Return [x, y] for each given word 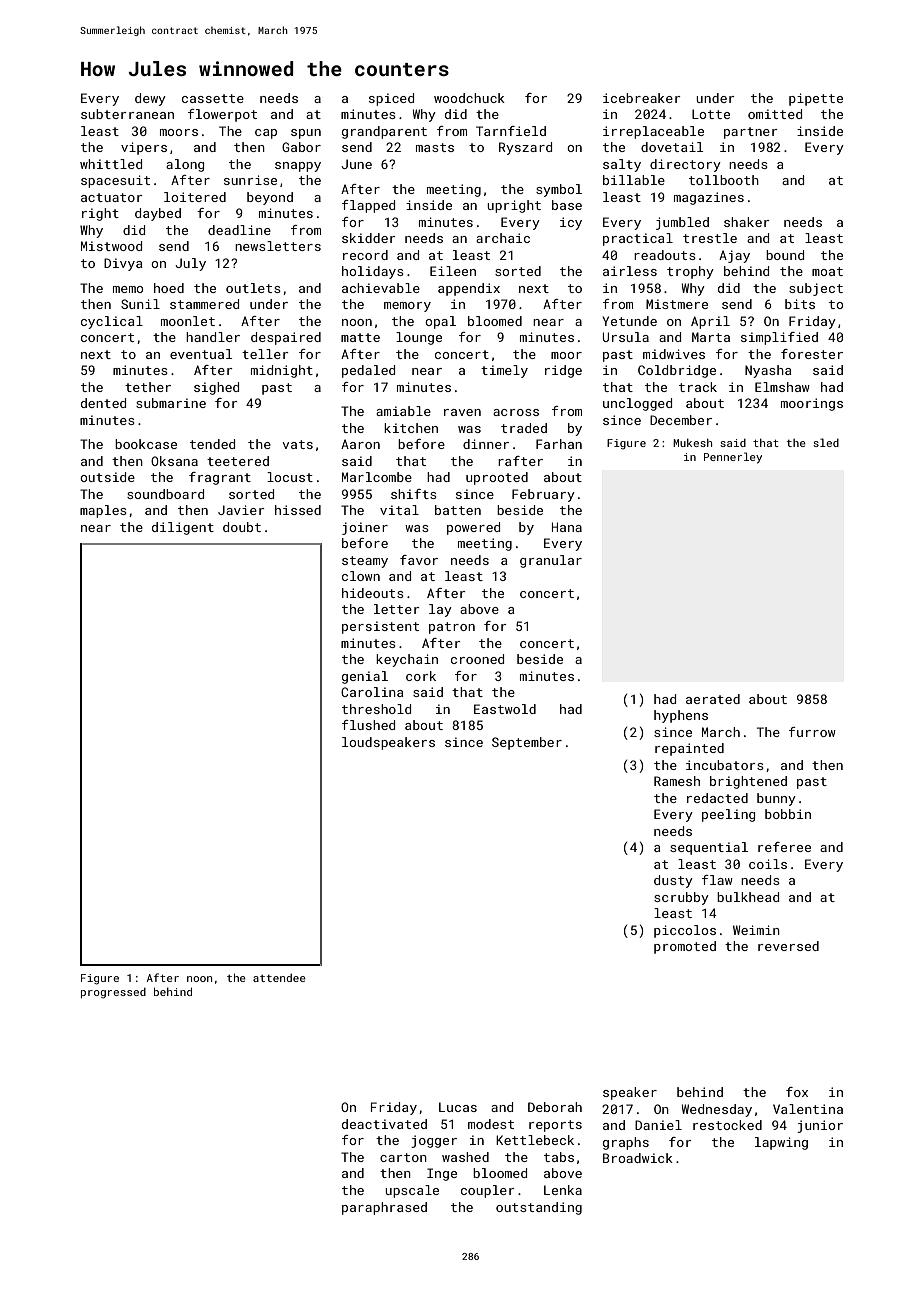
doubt [242, 527]
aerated [713, 699]
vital [399, 510]
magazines [709, 198]
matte [360, 337]
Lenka [563, 1190]
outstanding [539, 1208]
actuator [112, 197]
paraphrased [384, 1208]
